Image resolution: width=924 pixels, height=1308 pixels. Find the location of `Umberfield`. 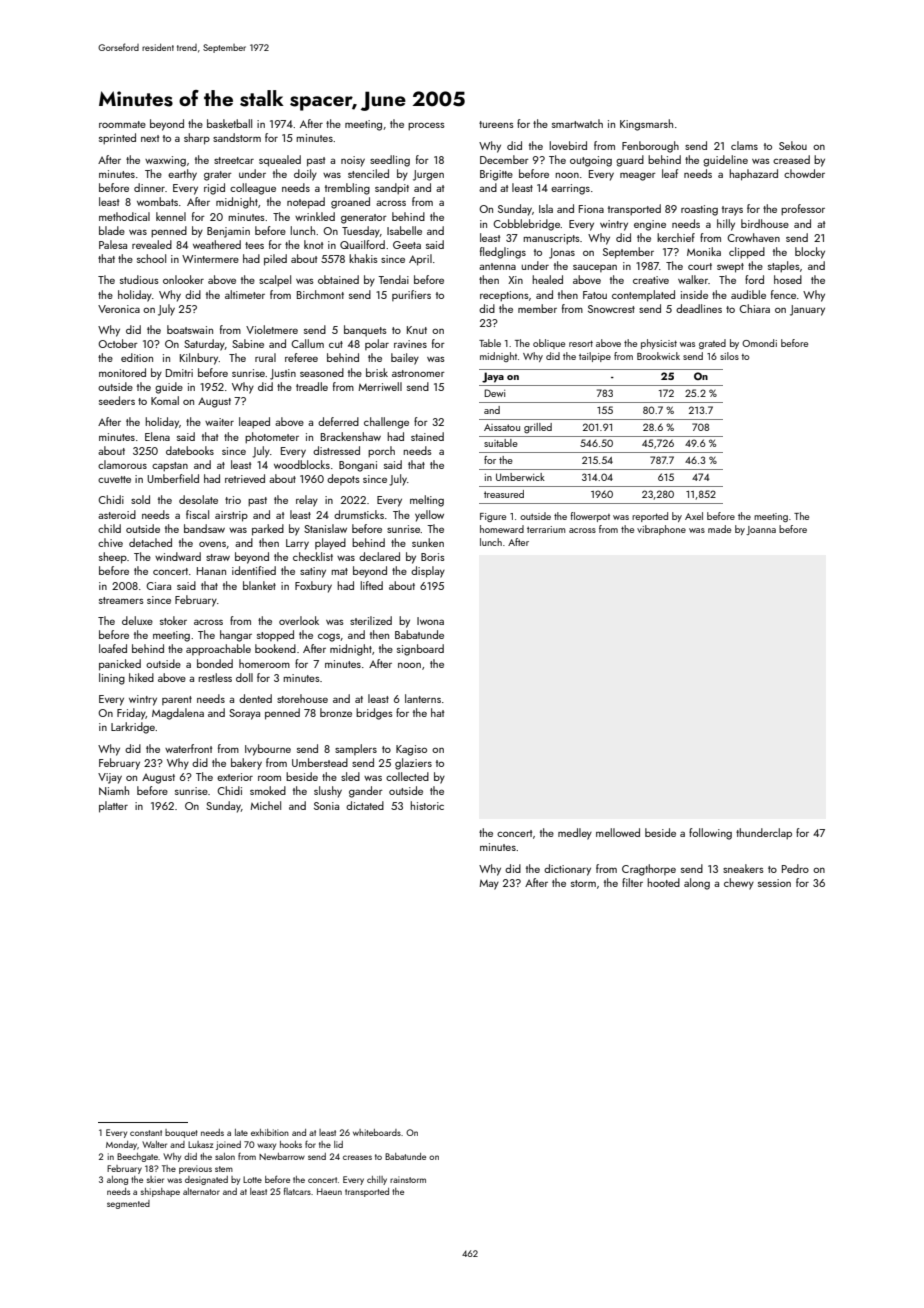

Umberfield is located at coordinates (173, 478).
